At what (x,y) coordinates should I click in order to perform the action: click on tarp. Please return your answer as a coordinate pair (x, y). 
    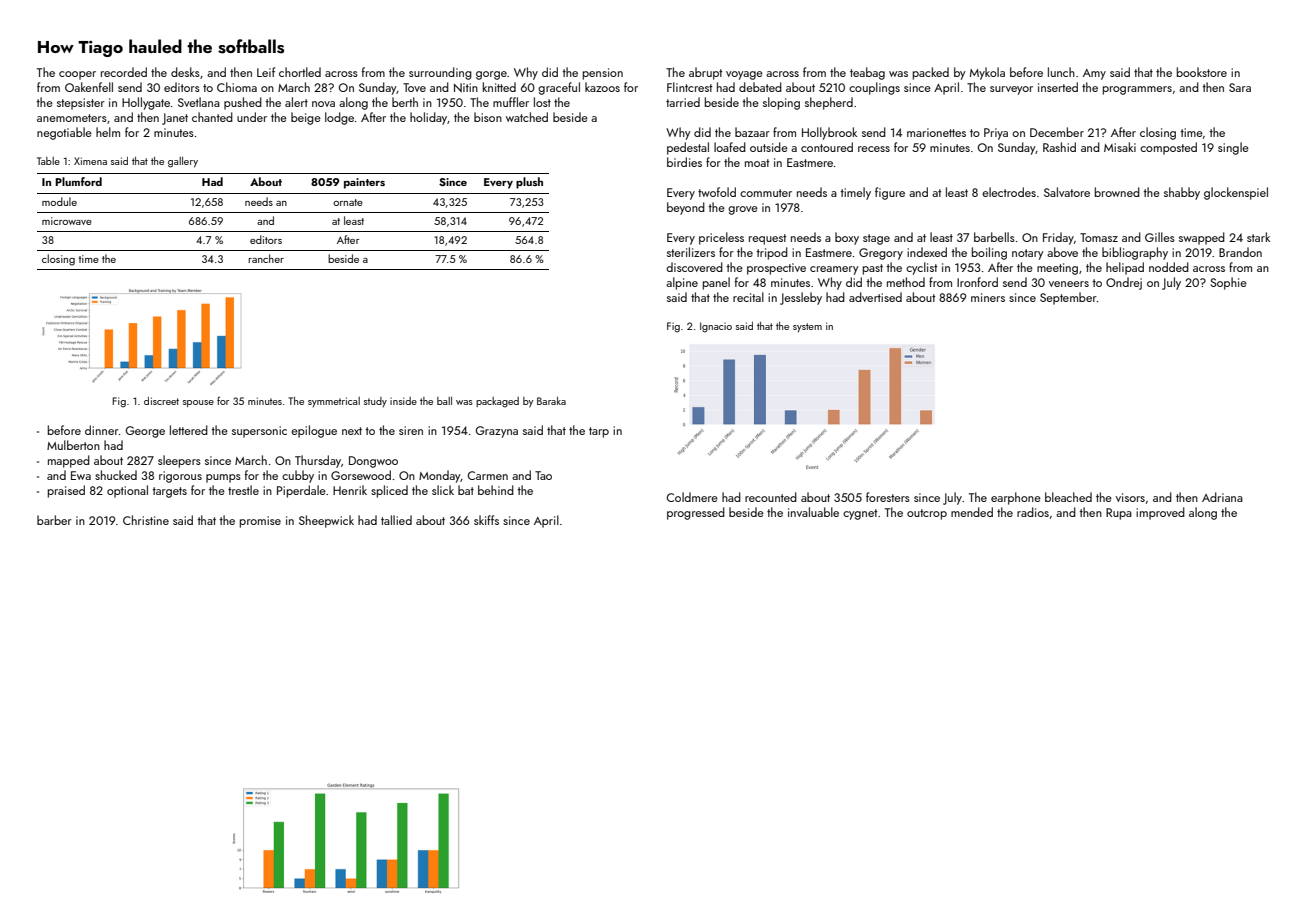
    Looking at the image, I should click on (599, 432).
